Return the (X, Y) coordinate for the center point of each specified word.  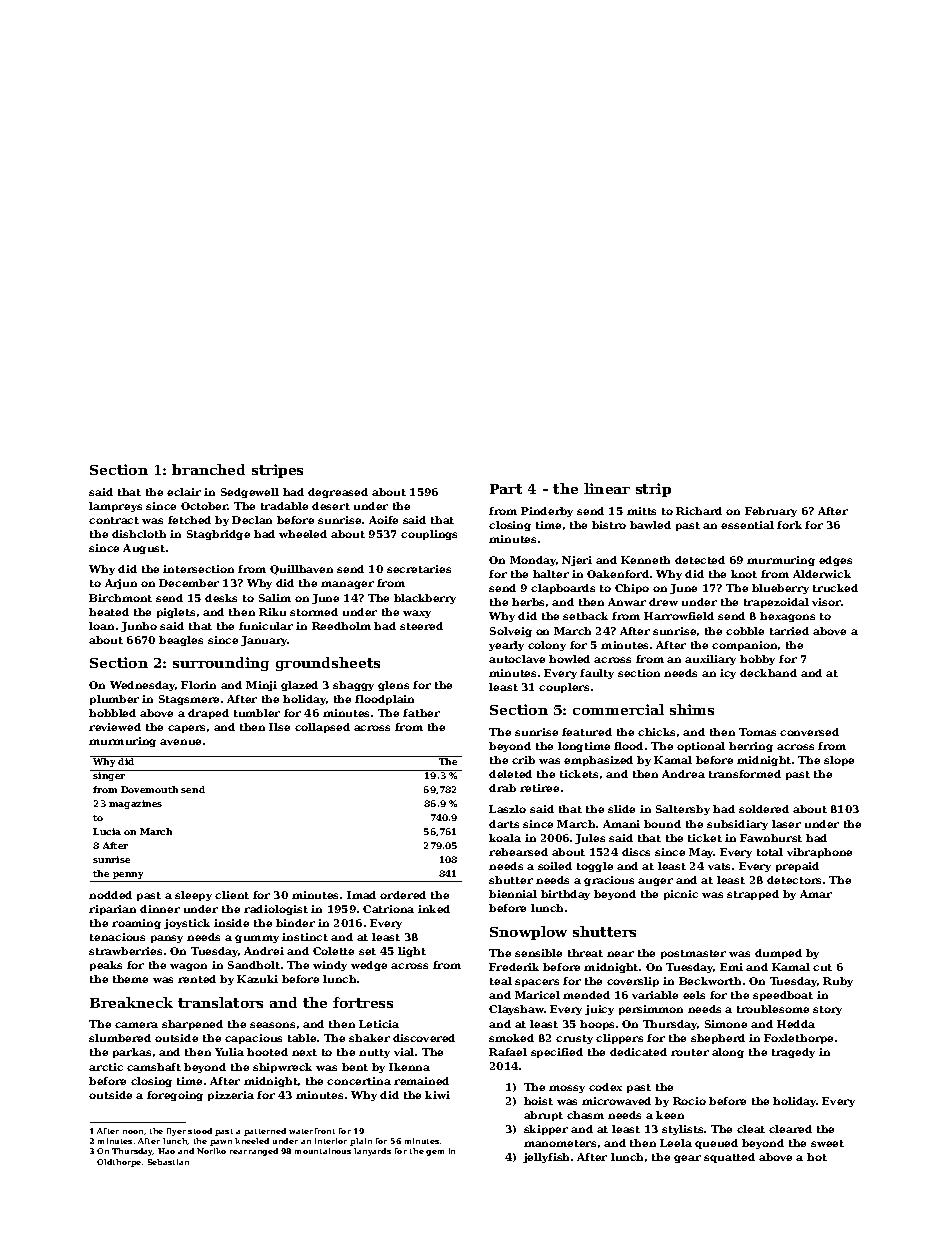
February (771, 512)
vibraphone (819, 853)
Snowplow (528, 933)
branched (208, 469)
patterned (265, 1132)
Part (506, 489)
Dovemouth (149, 789)
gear (687, 1159)
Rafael (508, 1052)
